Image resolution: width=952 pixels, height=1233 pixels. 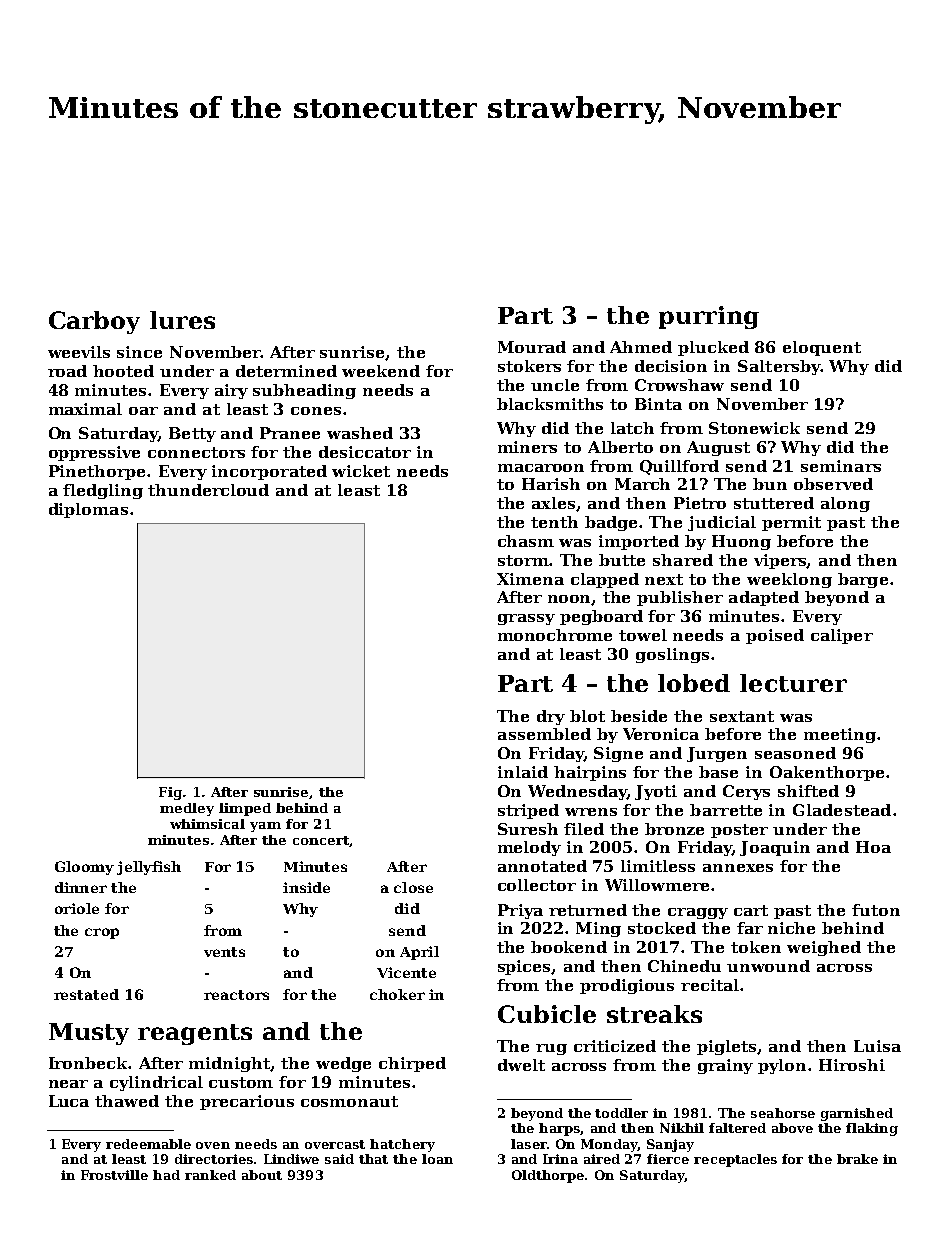 What do you see at coordinates (397, 994) in the document?
I see `choker` at bounding box center [397, 994].
